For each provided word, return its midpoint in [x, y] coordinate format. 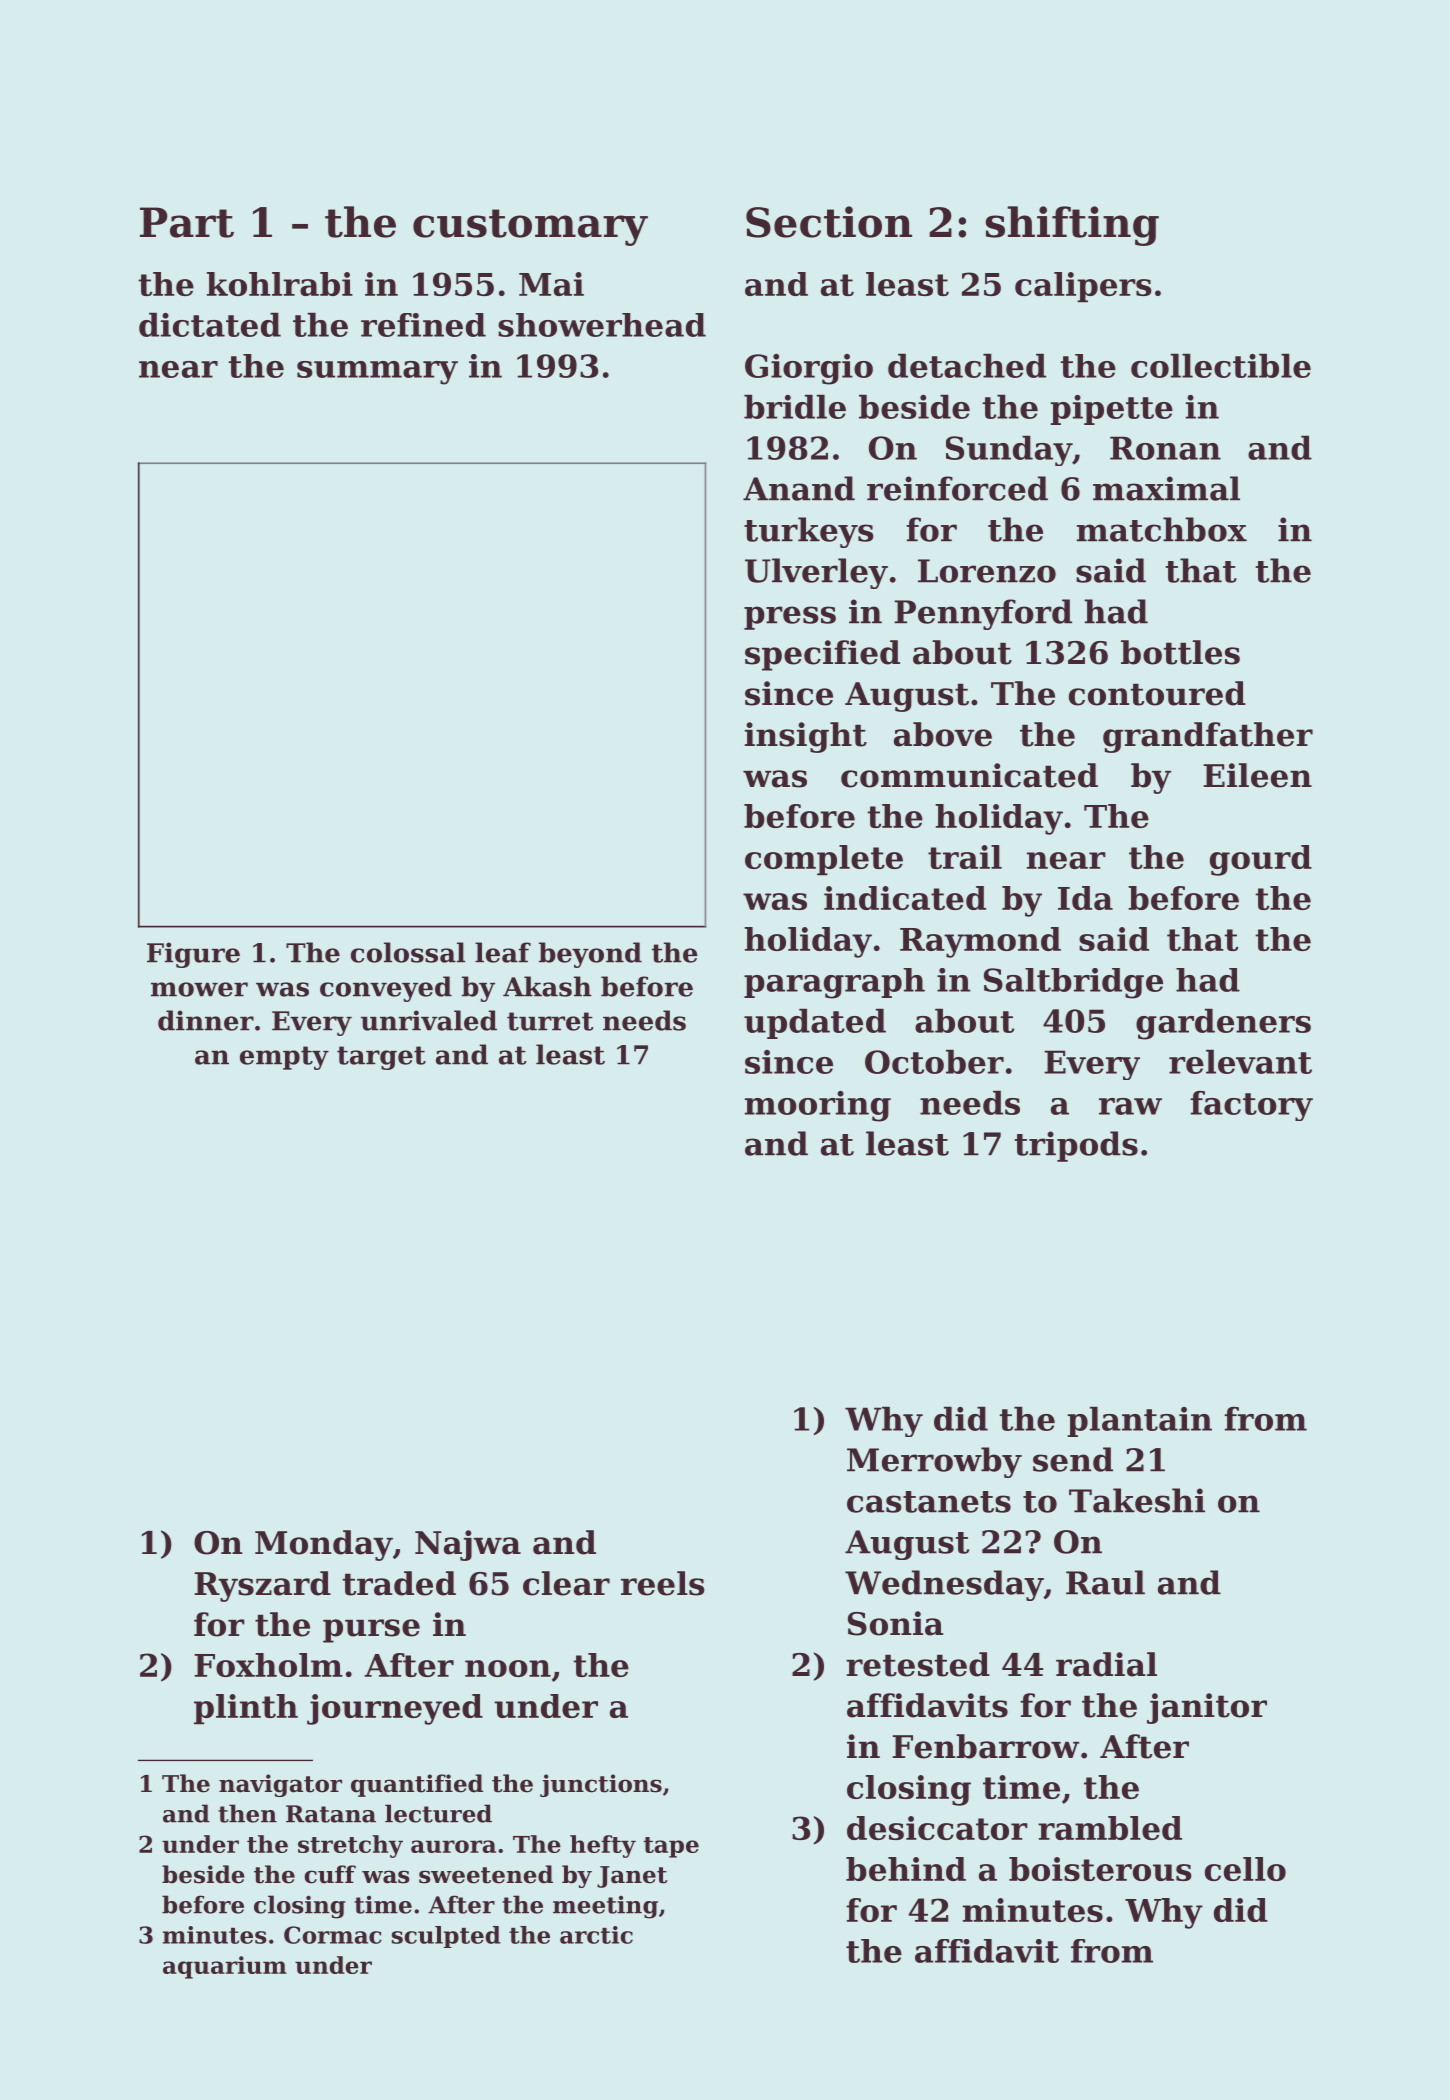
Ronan [1165, 448]
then [247, 1813]
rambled [1110, 1828]
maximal [1166, 488]
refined [423, 325]
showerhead [602, 325]
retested [918, 1664]
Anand [799, 488]
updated [815, 1024]
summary [377, 373]
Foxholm [268, 1665]
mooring [818, 1106]
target [381, 1058]
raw [1130, 1106]
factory [1251, 1106]
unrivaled [429, 1020]
